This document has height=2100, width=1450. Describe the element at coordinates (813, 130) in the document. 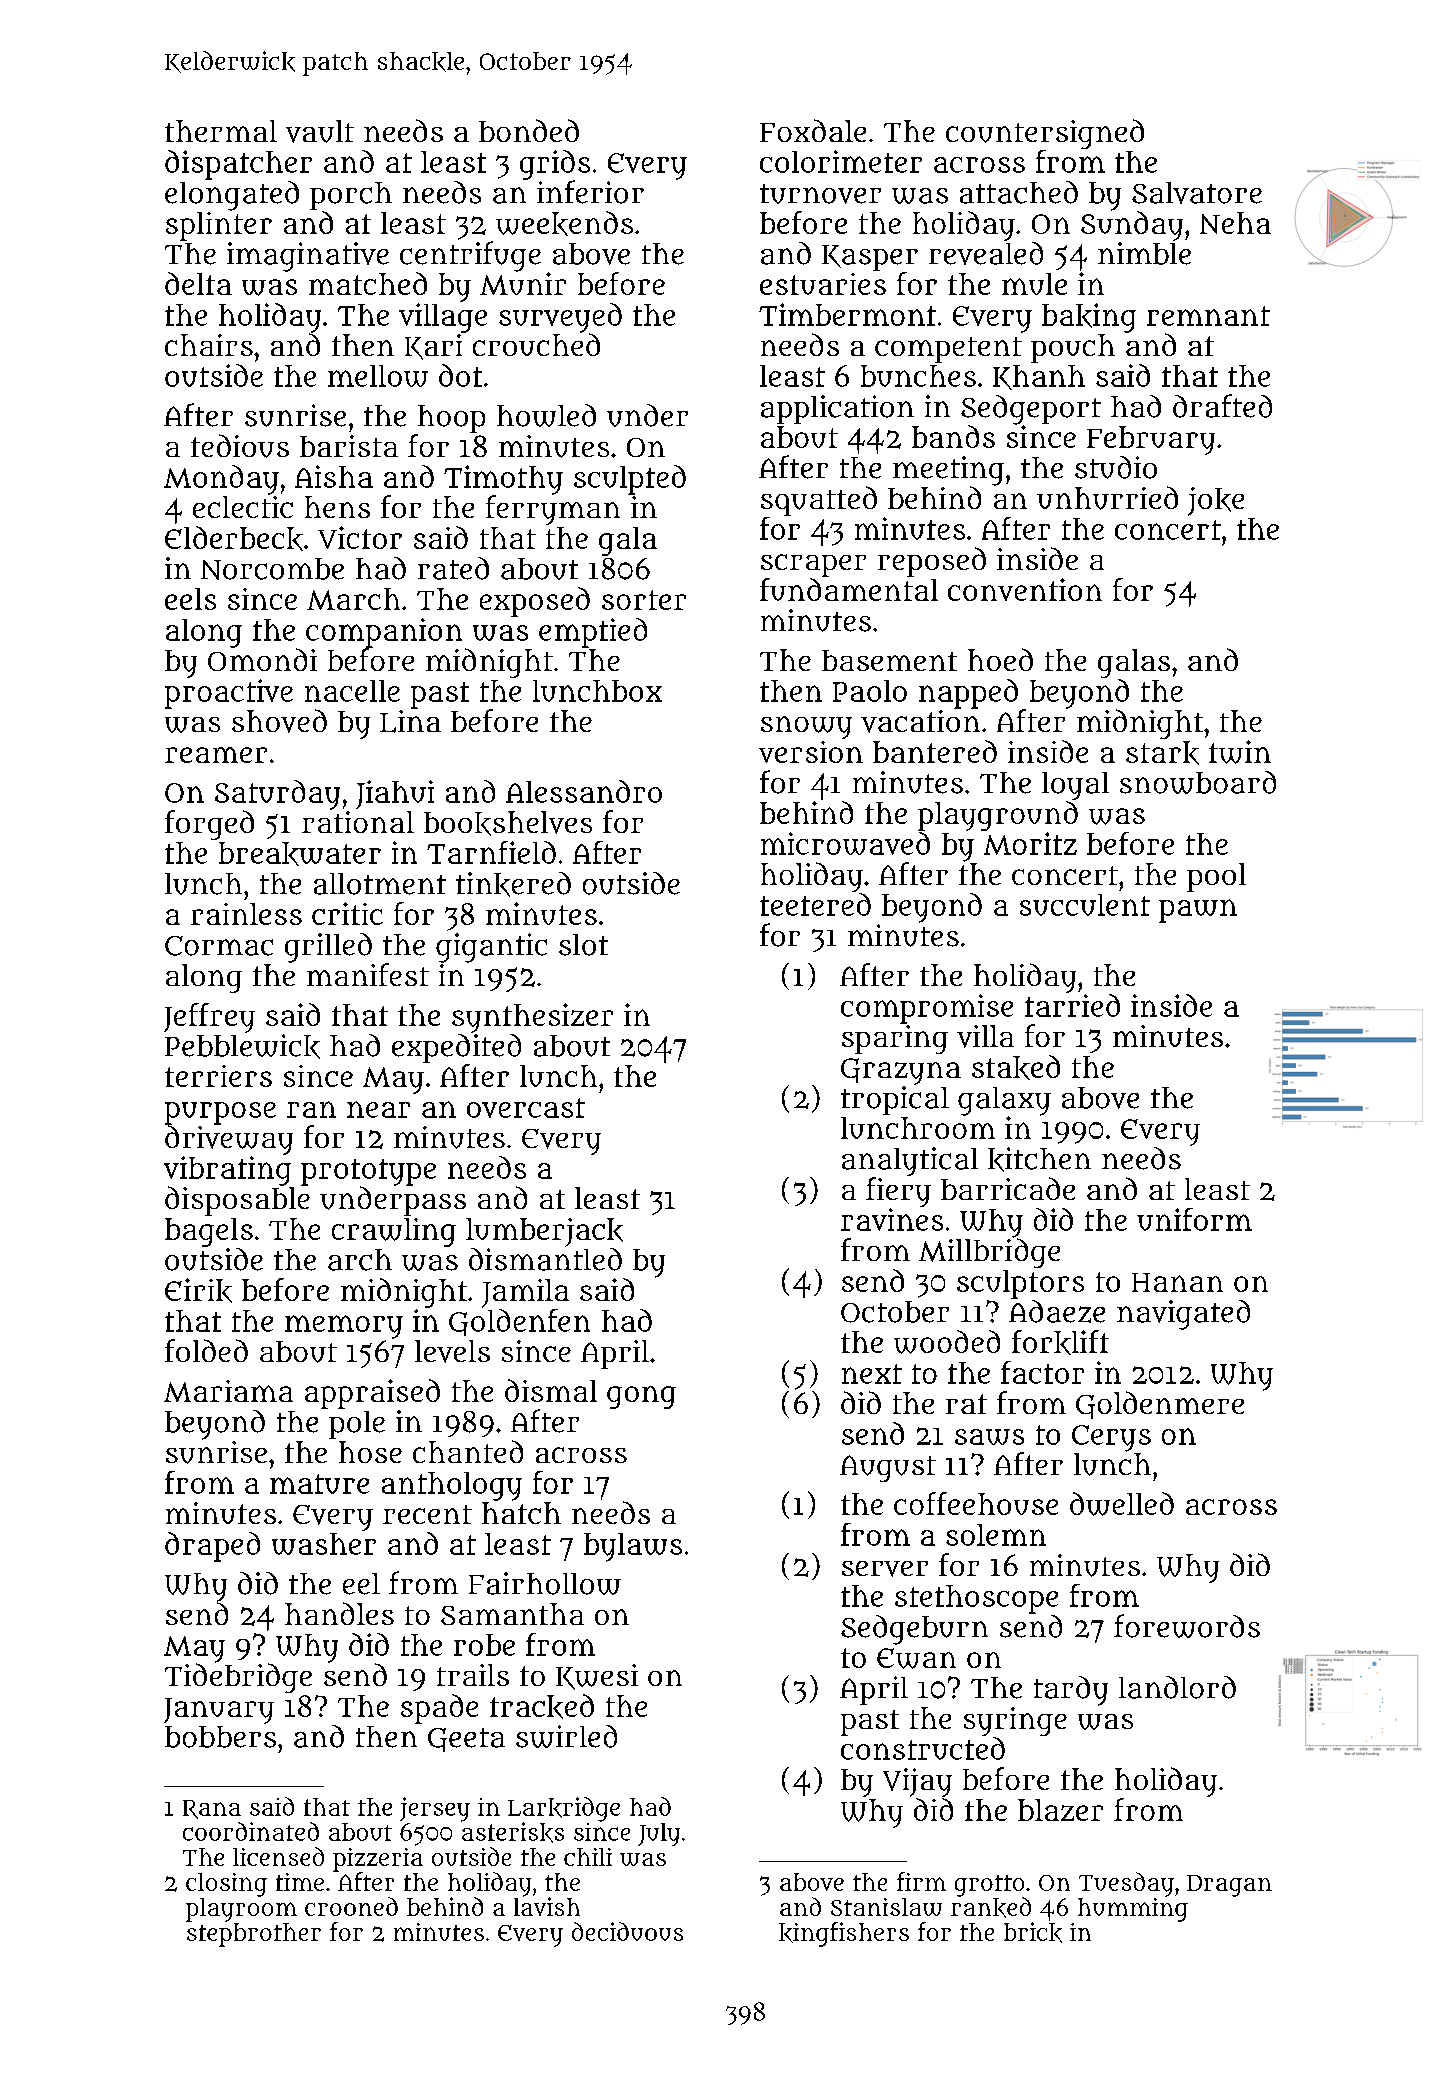

I see `Foxdale` at that location.
